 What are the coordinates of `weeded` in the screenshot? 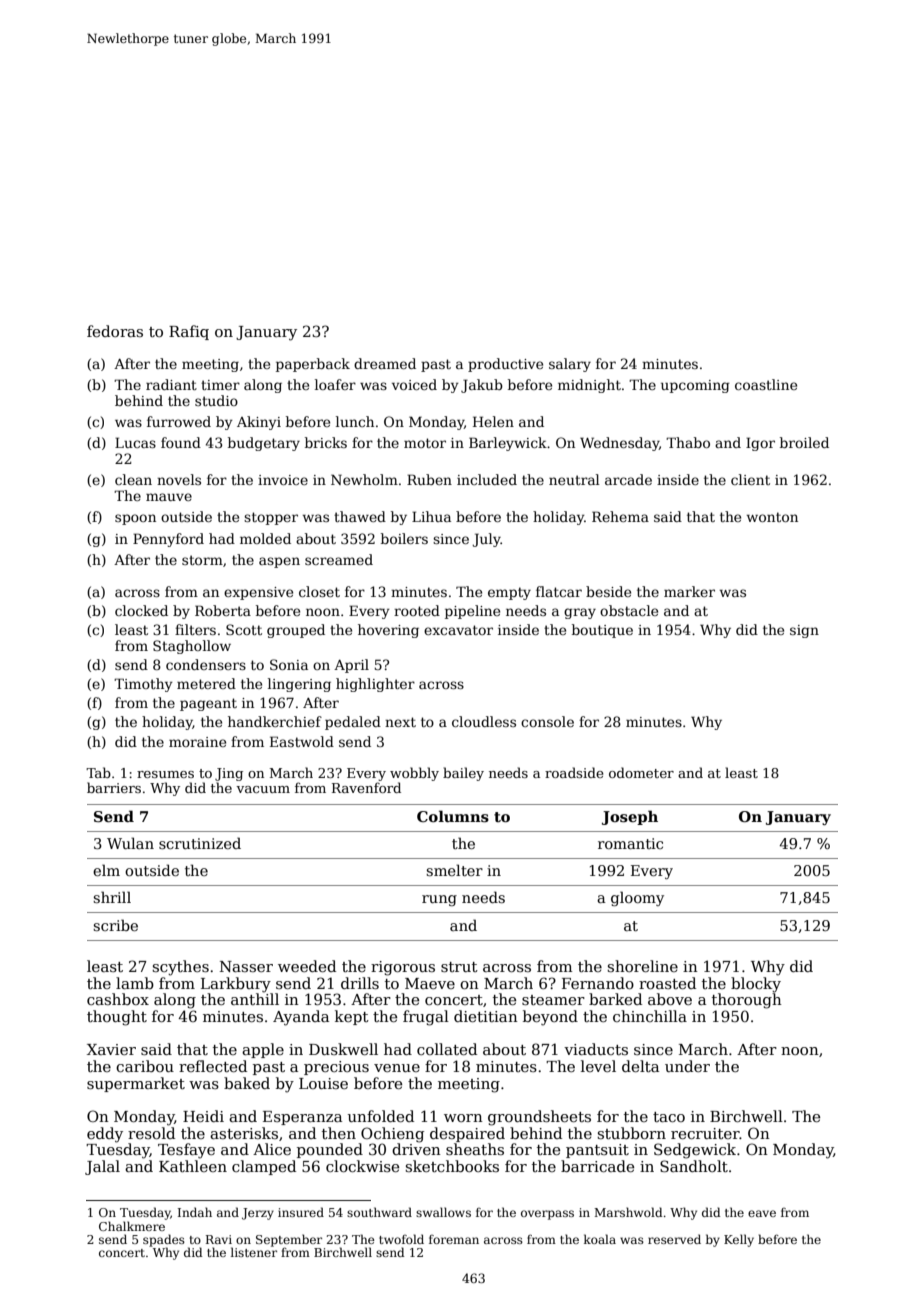 It's located at (307, 966).
